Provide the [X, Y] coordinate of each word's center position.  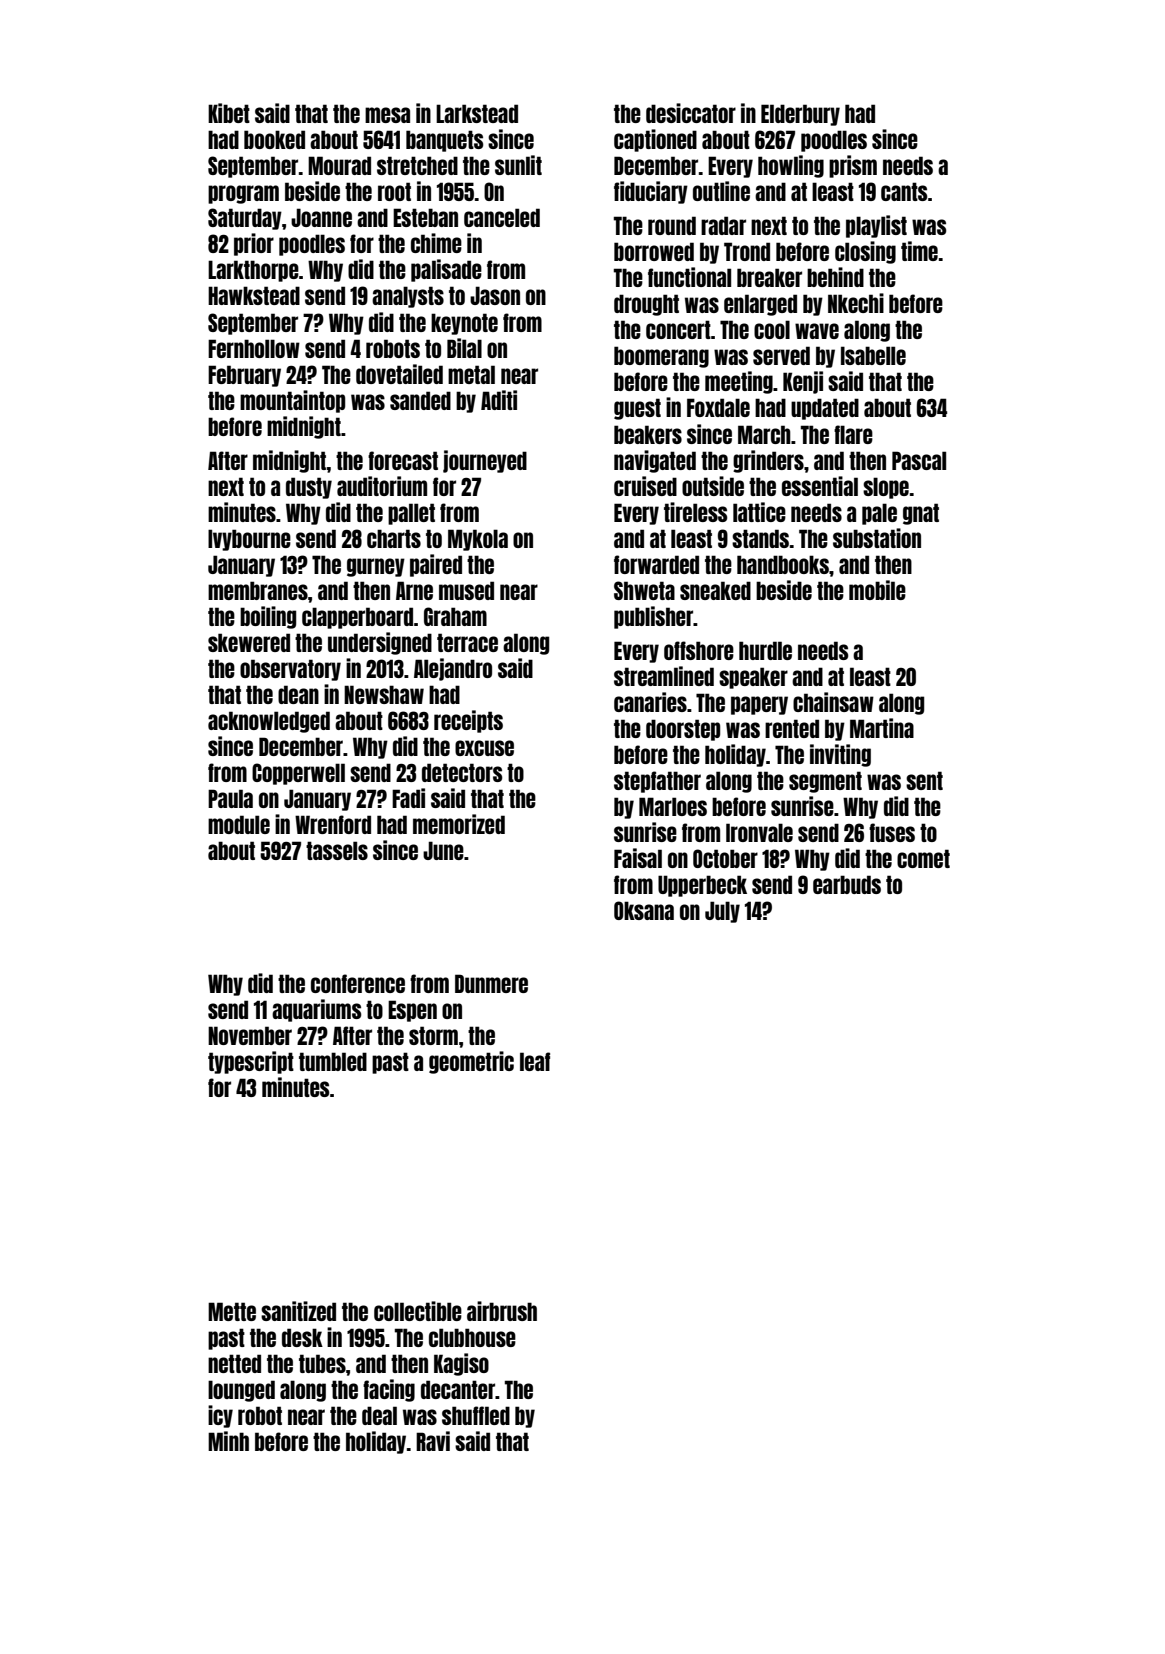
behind [835, 277]
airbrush [502, 1311]
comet [923, 858]
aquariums [316, 1010]
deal [379, 1415]
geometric [471, 1062]
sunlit [518, 165]
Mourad [339, 165]
